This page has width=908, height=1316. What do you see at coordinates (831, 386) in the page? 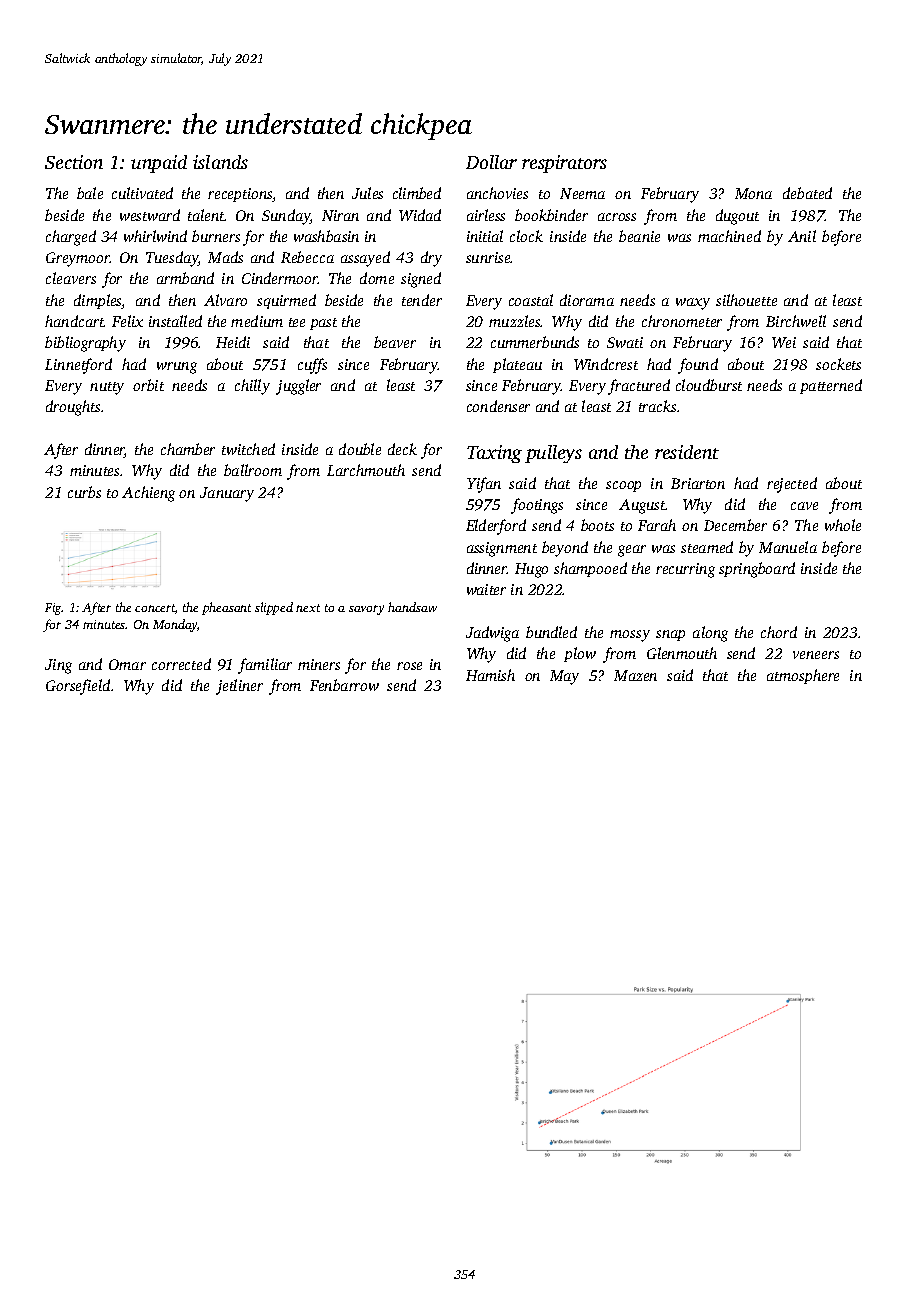
I see `patterned` at bounding box center [831, 386].
